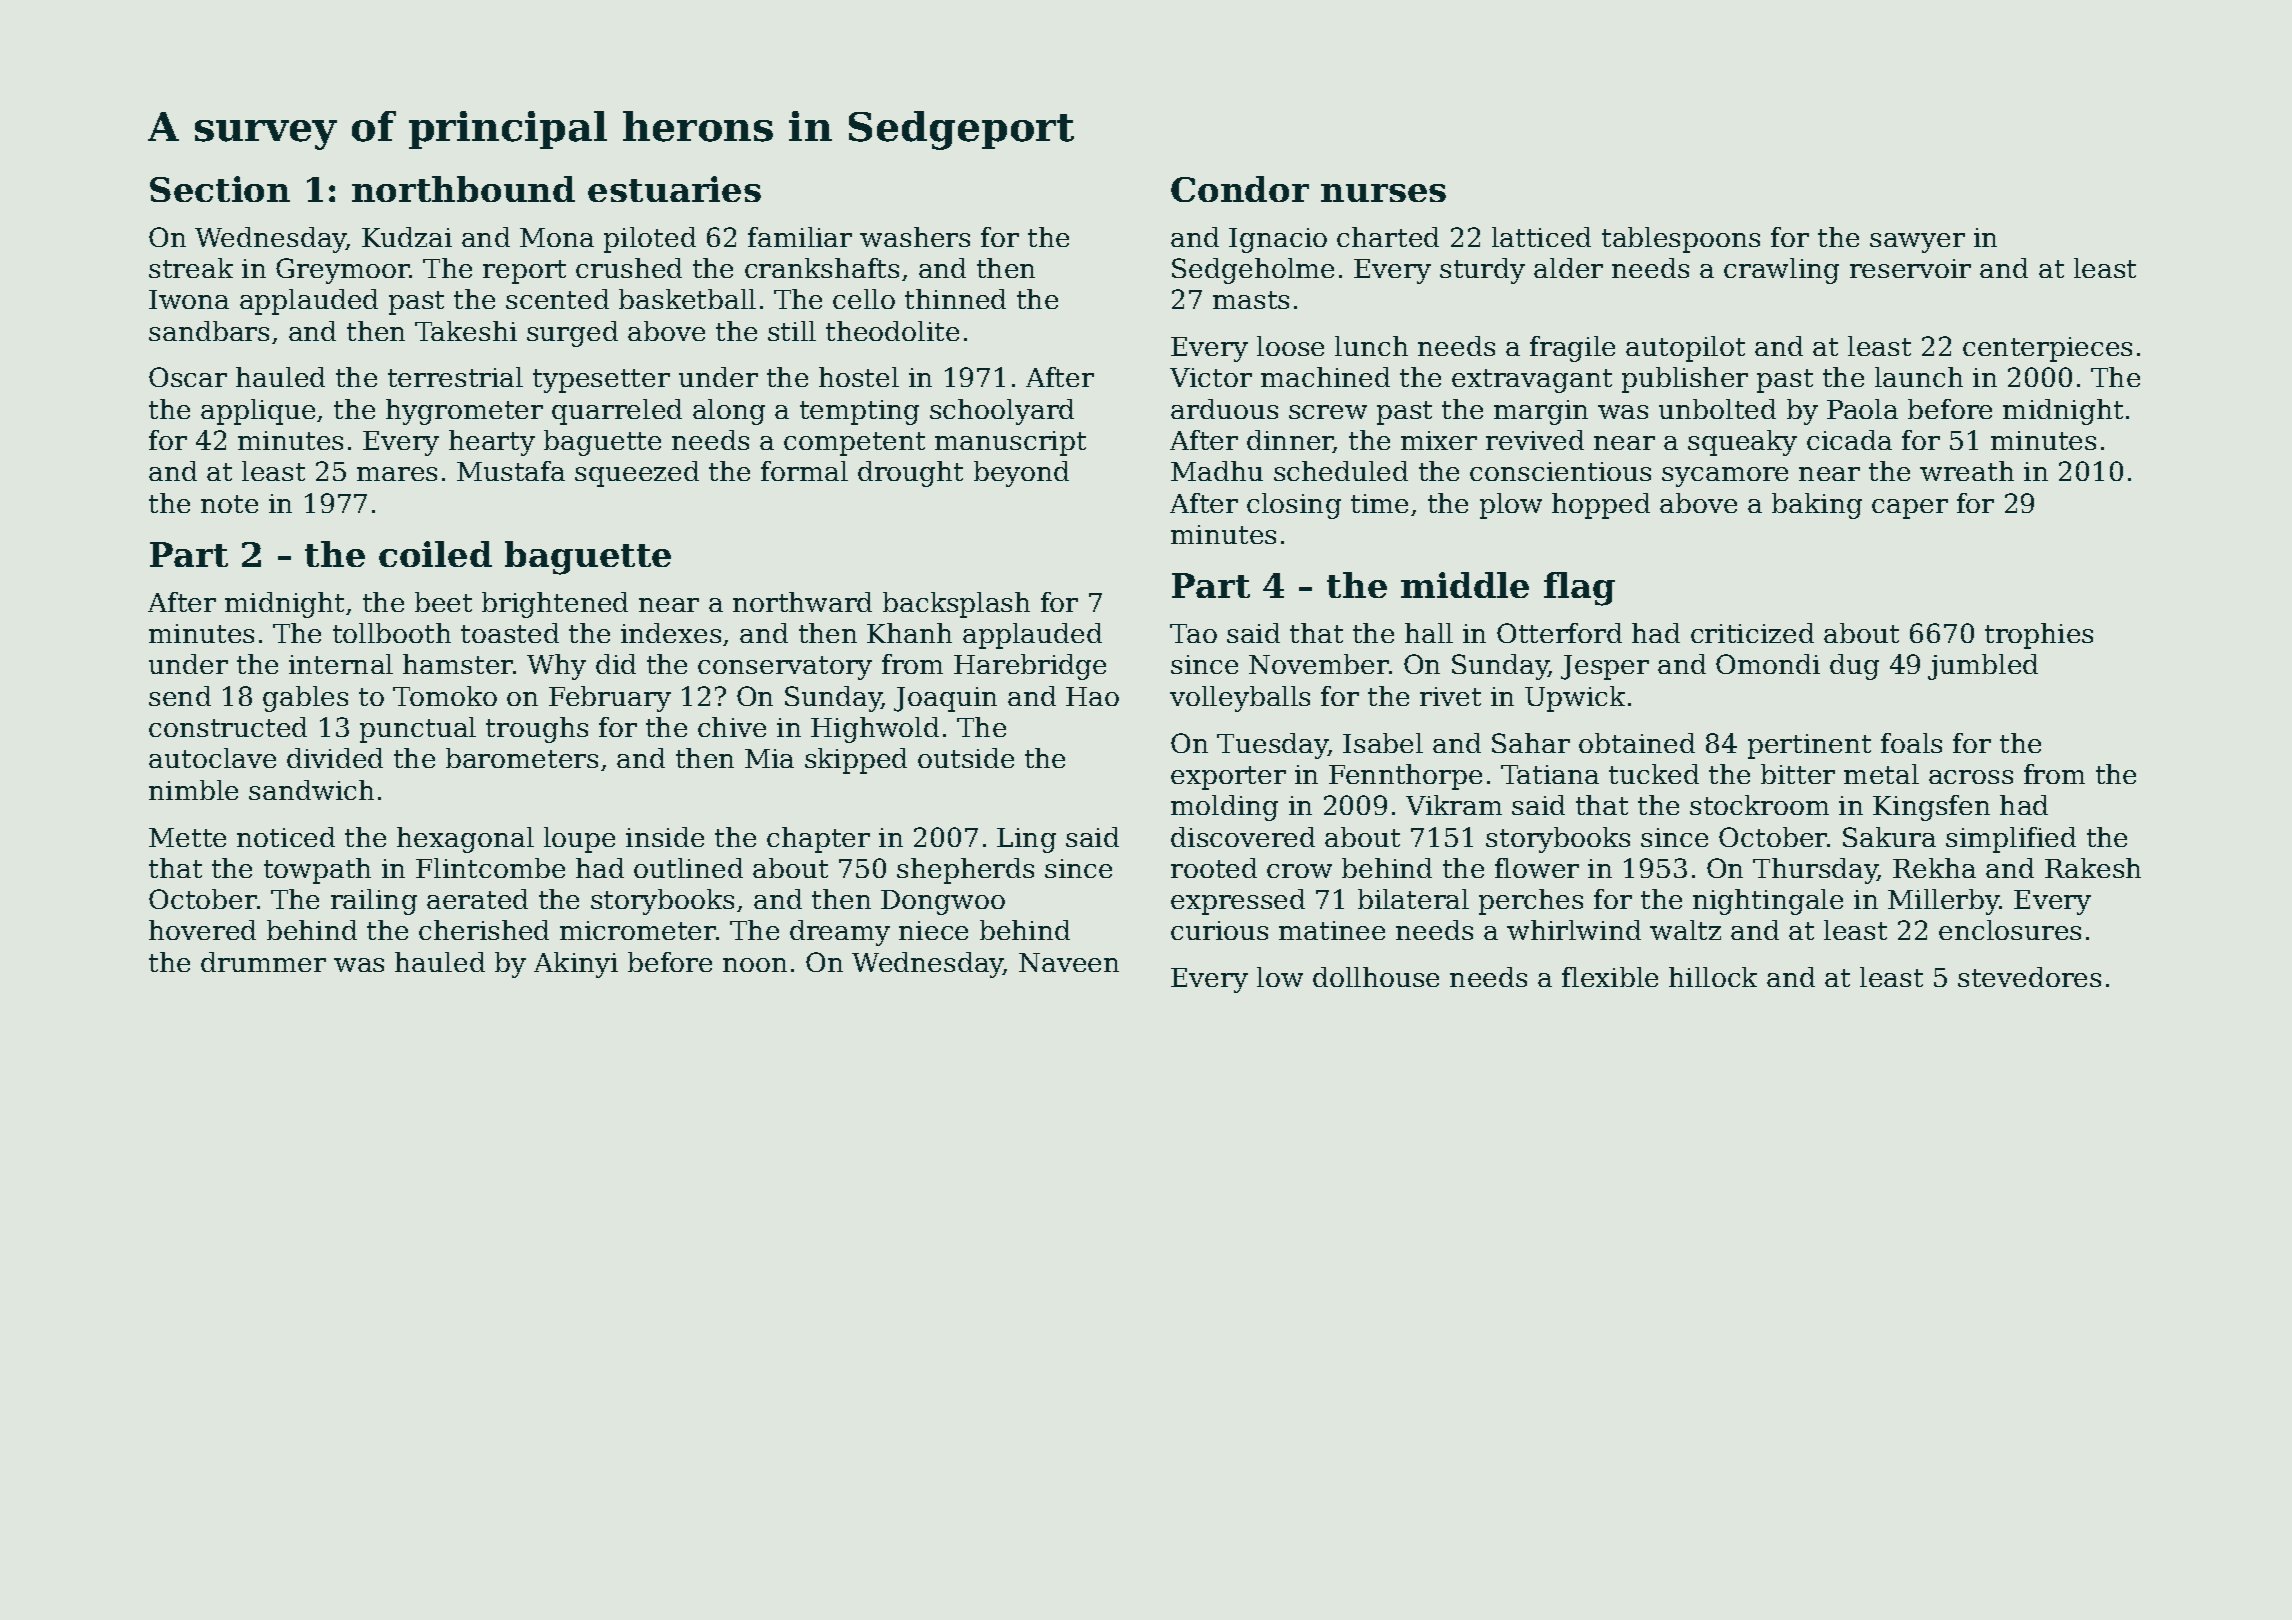  What do you see at coordinates (1535, 440) in the screenshot?
I see `revived` at bounding box center [1535, 440].
